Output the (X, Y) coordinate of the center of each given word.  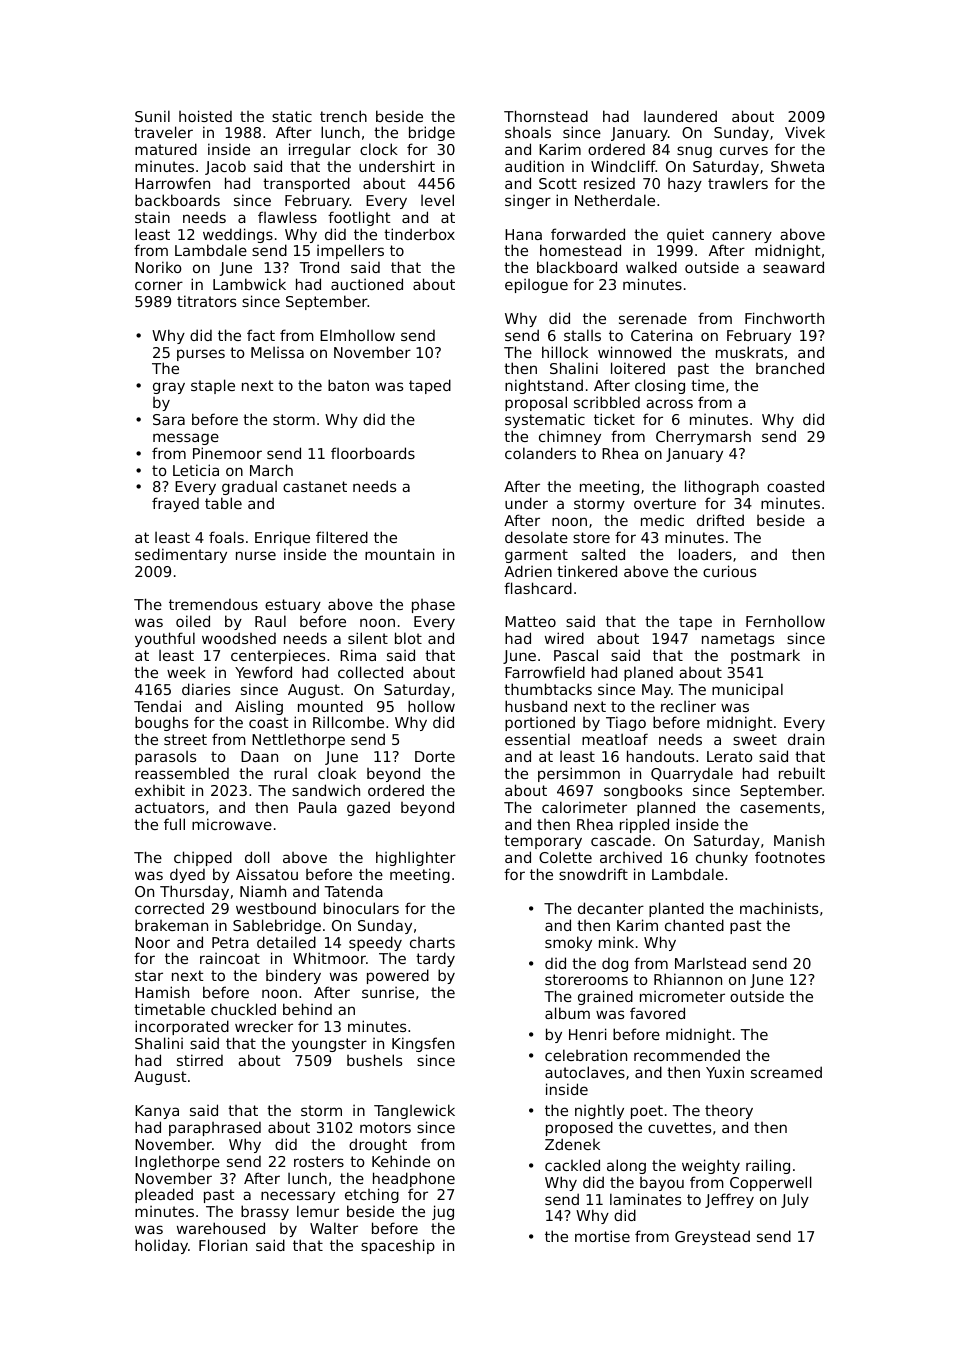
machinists (779, 908)
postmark (765, 656)
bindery (293, 976)
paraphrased (215, 1129)
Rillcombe (348, 722)
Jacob (225, 168)
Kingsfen (423, 1044)
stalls (582, 335)
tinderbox (419, 234)
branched (790, 368)
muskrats (749, 352)
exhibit (160, 790)
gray (169, 388)
